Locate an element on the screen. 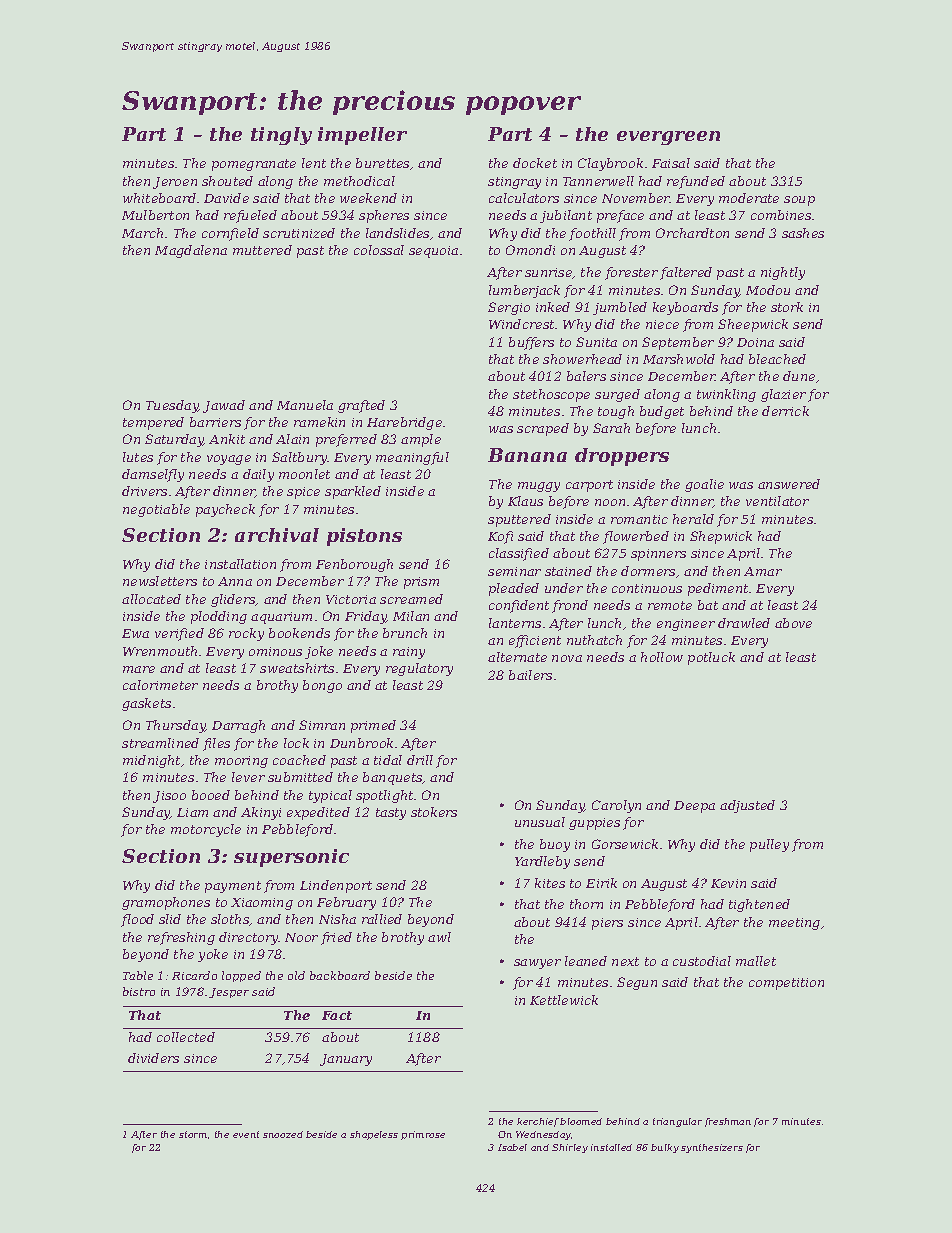 This screenshot has height=1233, width=952. faltered is located at coordinates (686, 273).
